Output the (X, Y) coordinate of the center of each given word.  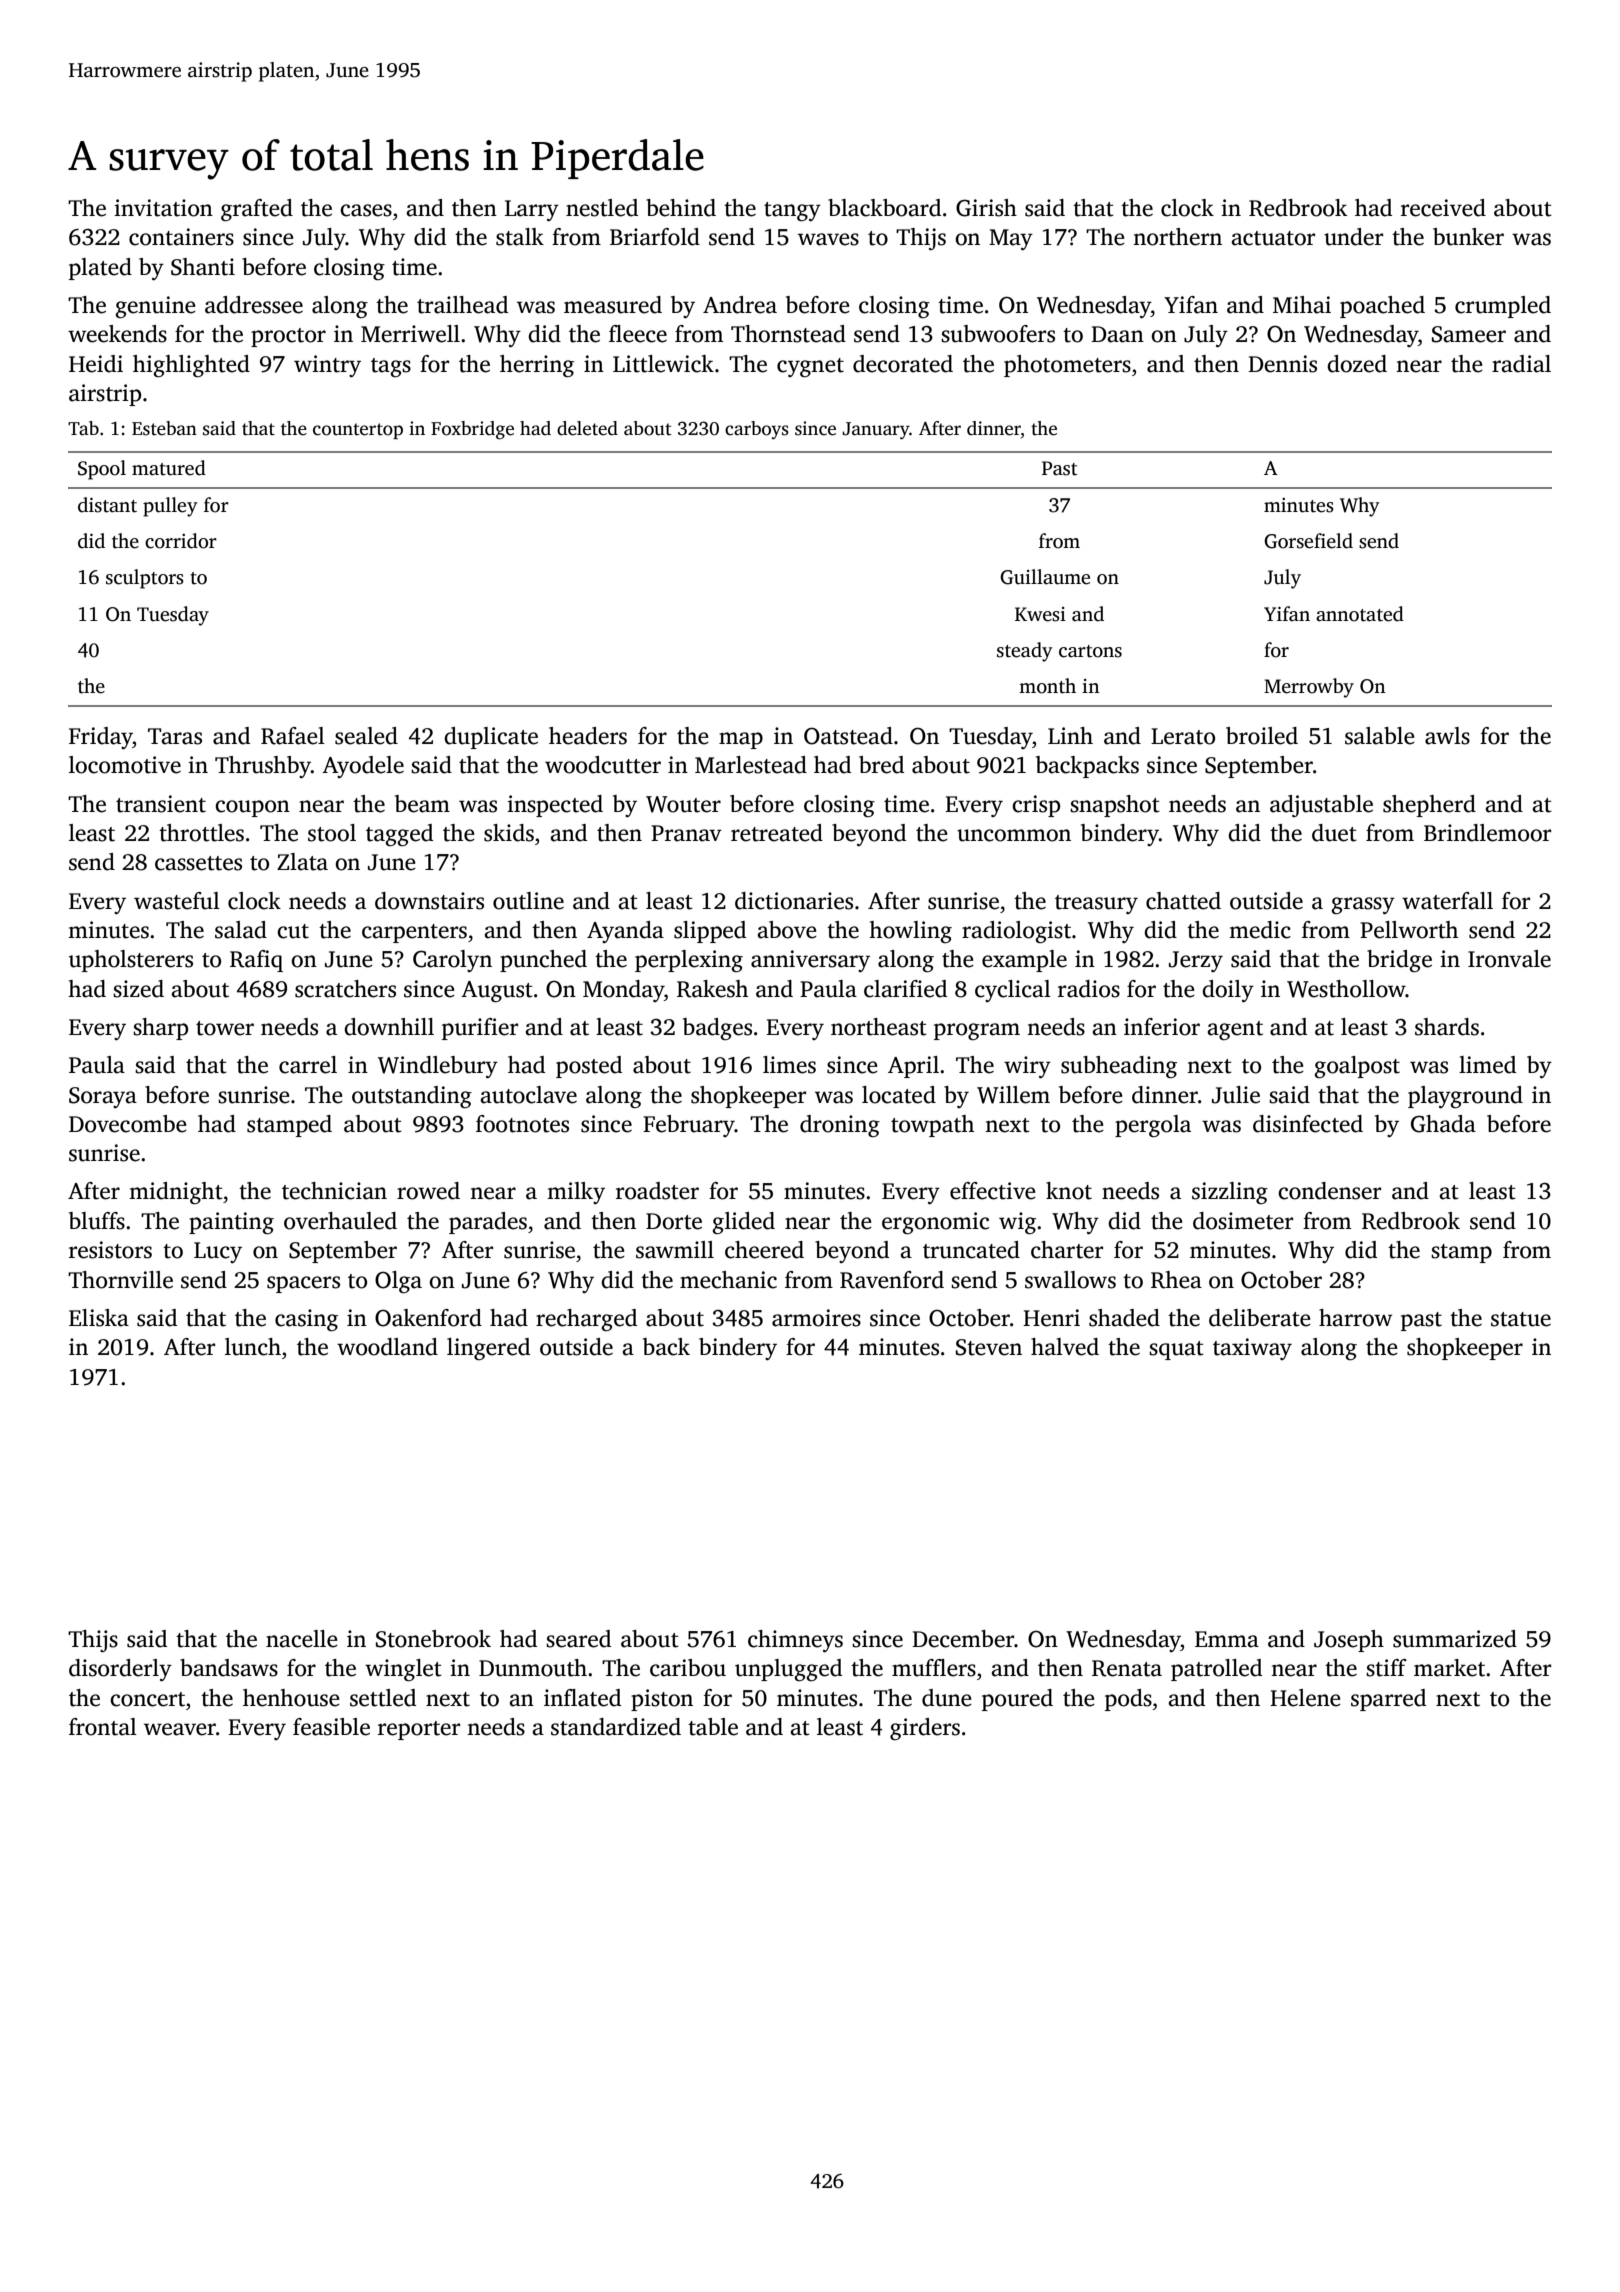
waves (828, 239)
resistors (110, 1250)
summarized (1455, 1639)
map (741, 740)
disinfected (1308, 1124)
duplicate (491, 738)
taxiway (1252, 1349)
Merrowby (1309, 688)
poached (1382, 307)
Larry (532, 210)
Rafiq (256, 961)
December (963, 1639)
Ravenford (892, 1280)
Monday (623, 991)
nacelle (302, 1639)
